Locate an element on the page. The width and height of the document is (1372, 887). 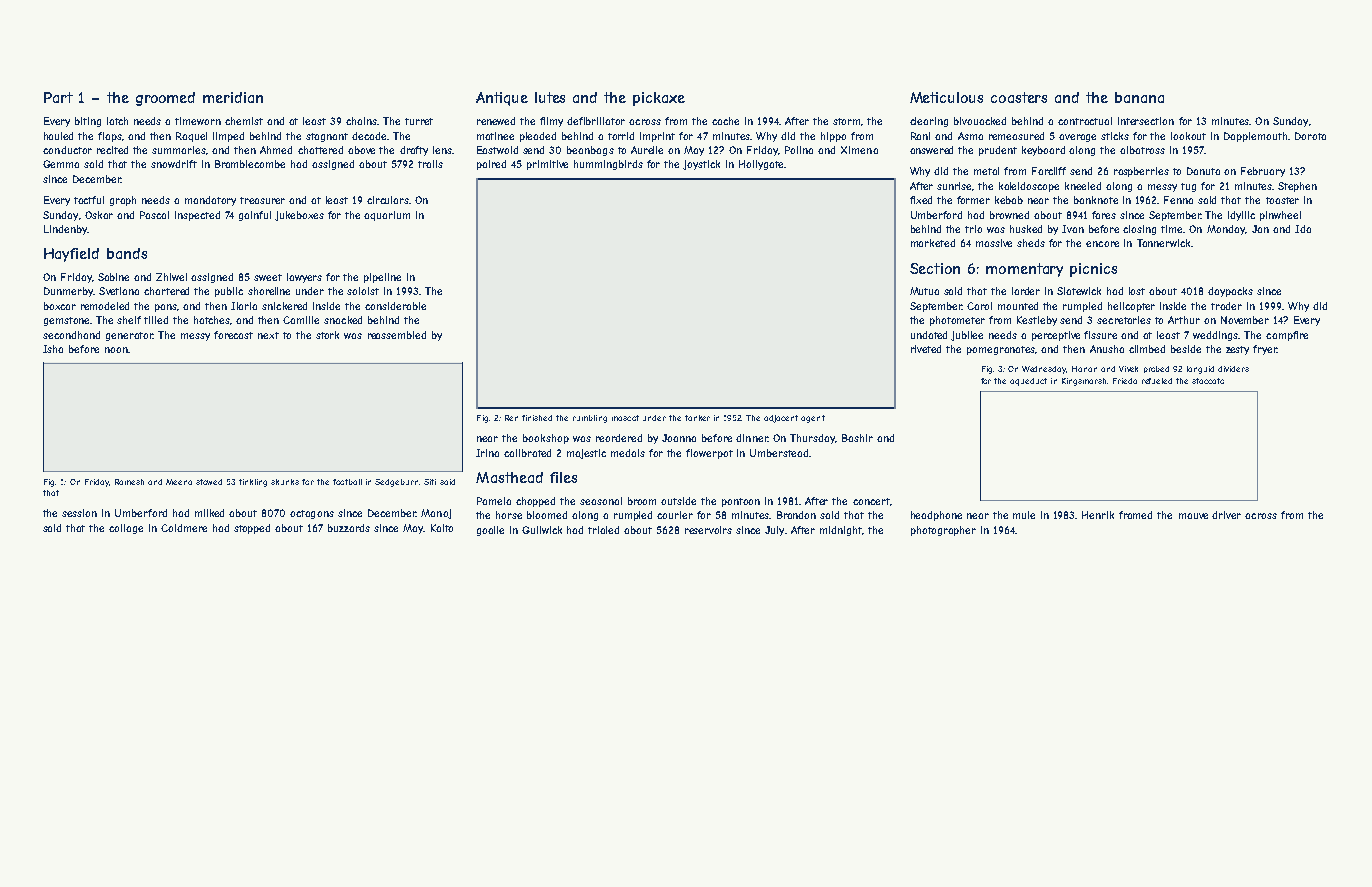
pickaxe is located at coordinates (659, 99).
